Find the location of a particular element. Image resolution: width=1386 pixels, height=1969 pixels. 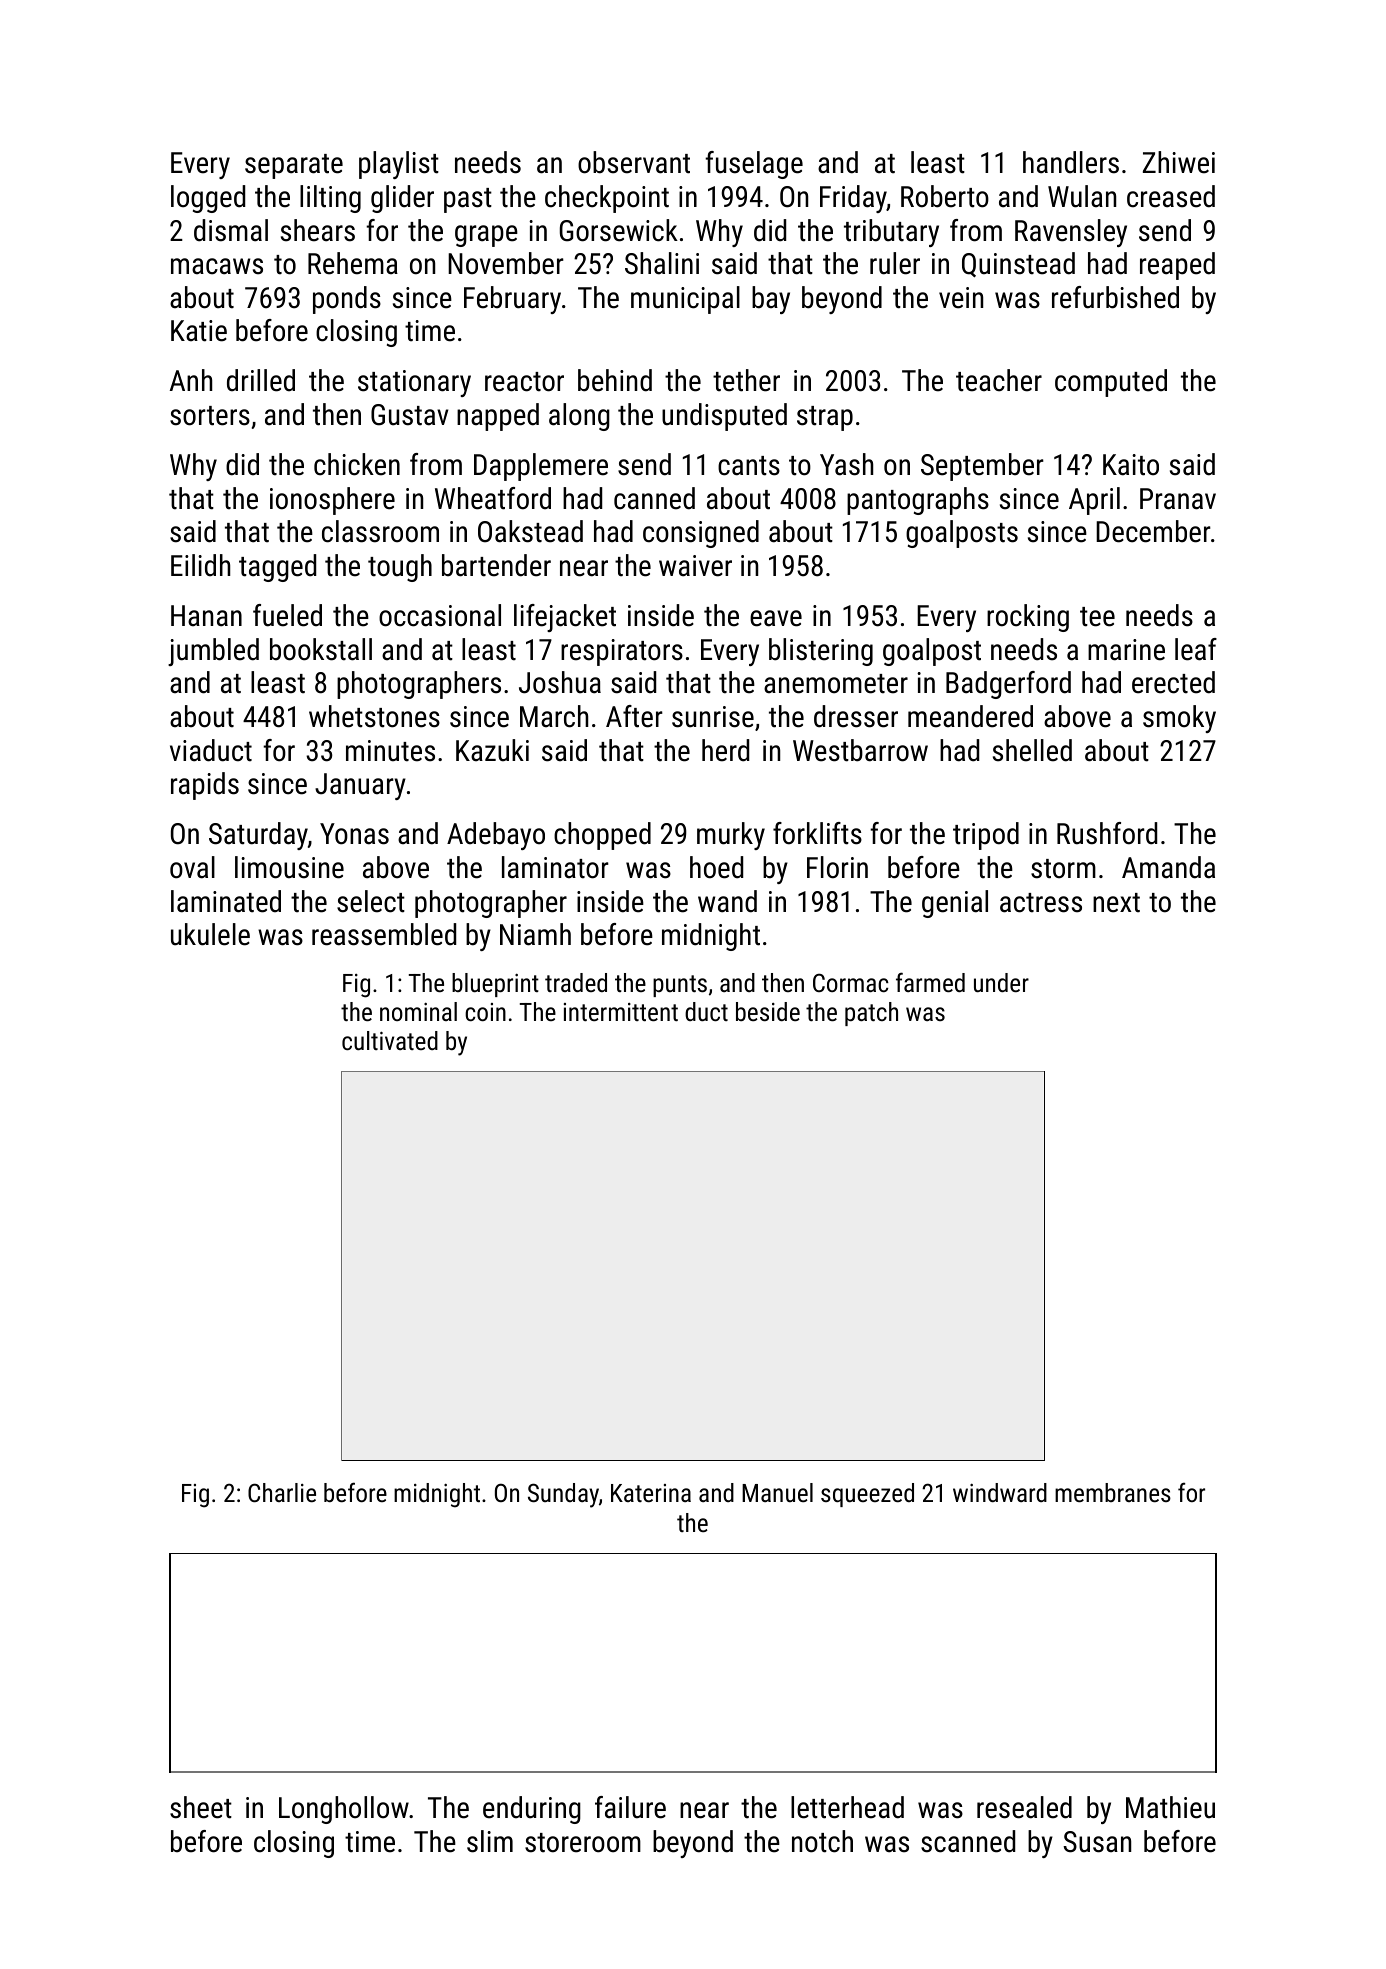

next is located at coordinates (1116, 903).
